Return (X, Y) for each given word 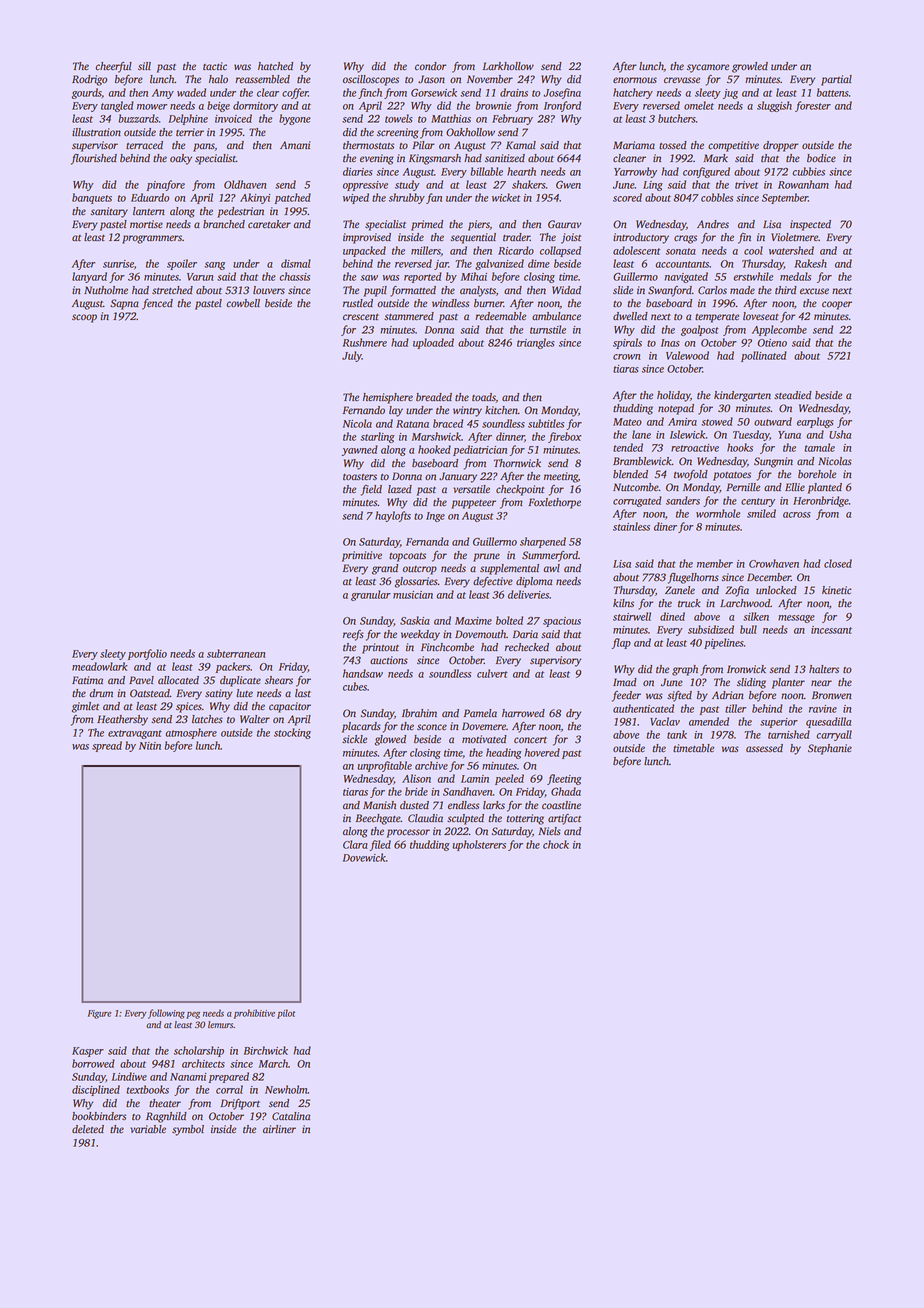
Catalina (291, 1116)
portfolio (147, 654)
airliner (279, 1129)
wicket (506, 197)
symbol (188, 1130)
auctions (389, 660)
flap (621, 643)
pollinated (764, 356)
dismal (296, 263)
